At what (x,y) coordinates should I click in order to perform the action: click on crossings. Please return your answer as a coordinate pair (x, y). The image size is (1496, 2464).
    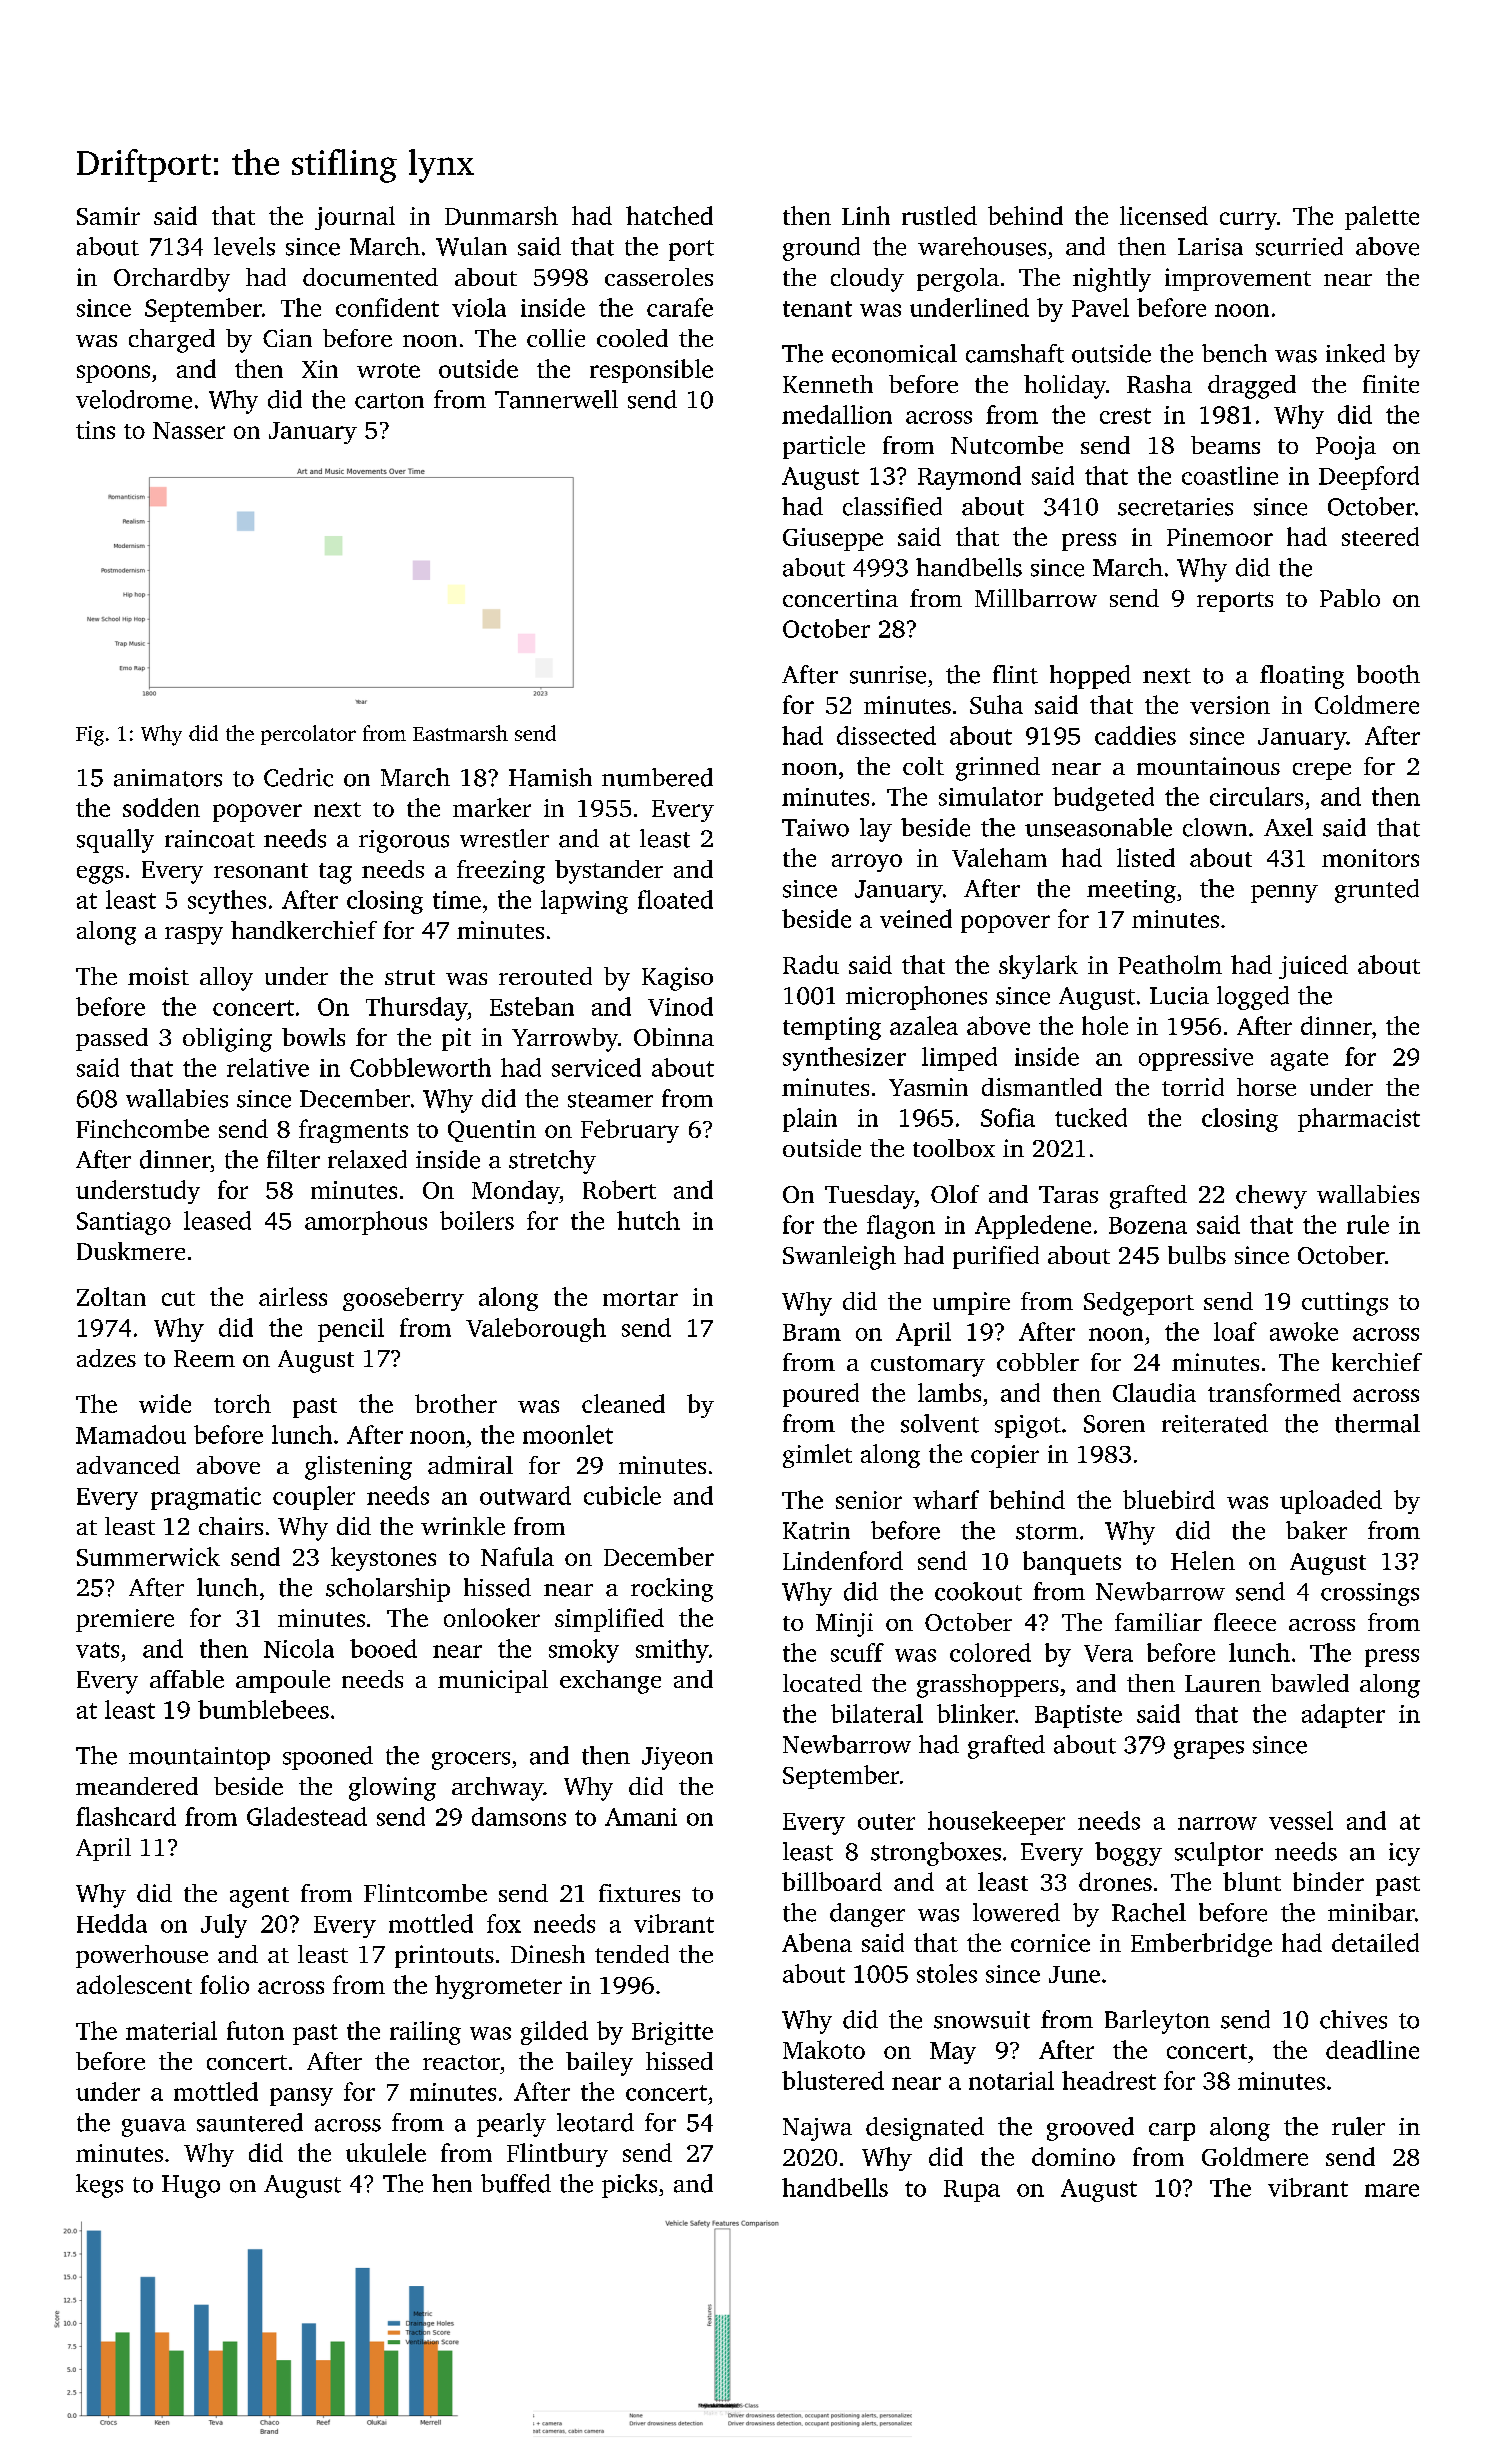
    Looking at the image, I should click on (1370, 1594).
